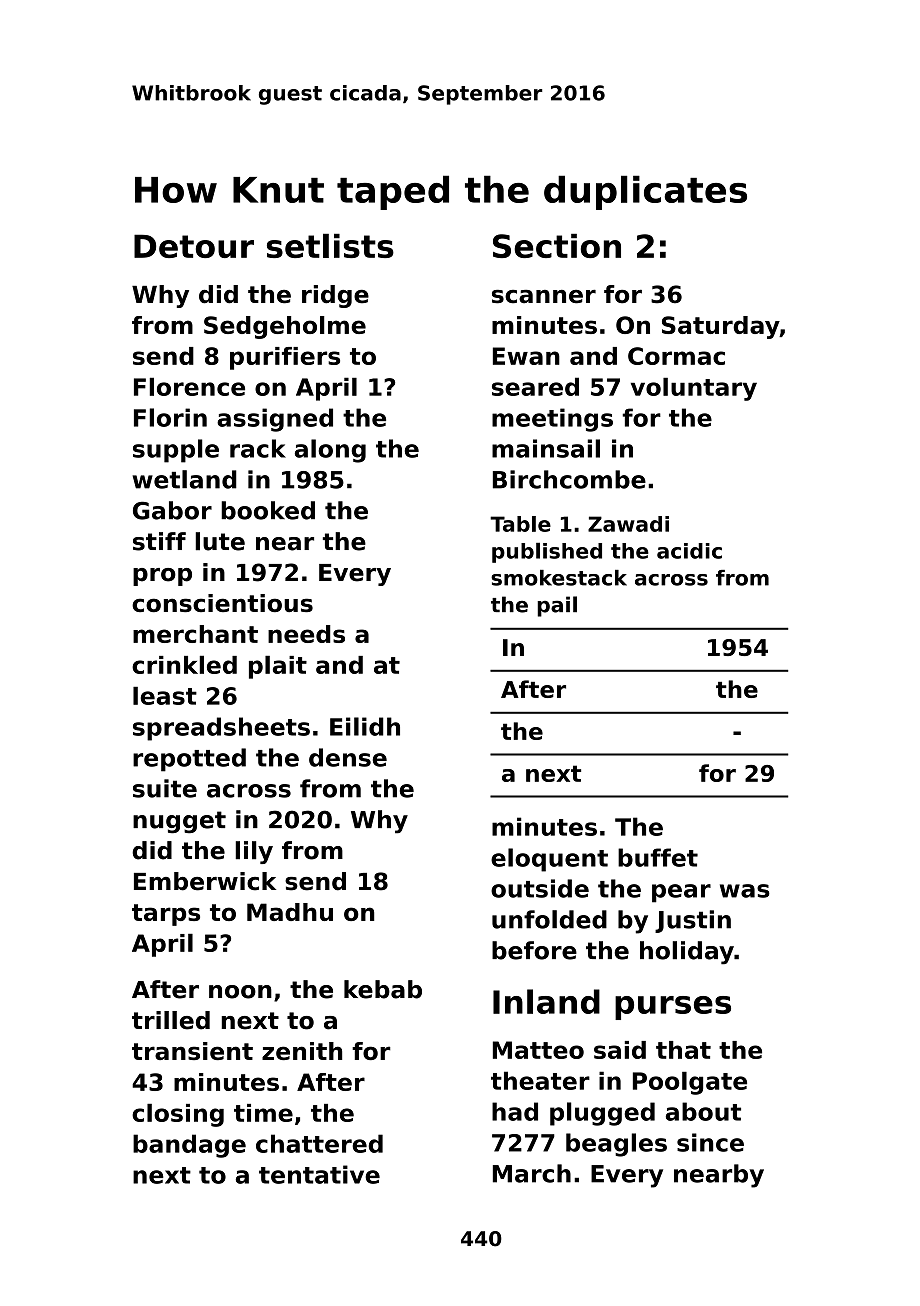 The width and height of the image is (920, 1306). What do you see at coordinates (532, 1173) in the image?
I see `March` at bounding box center [532, 1173].
